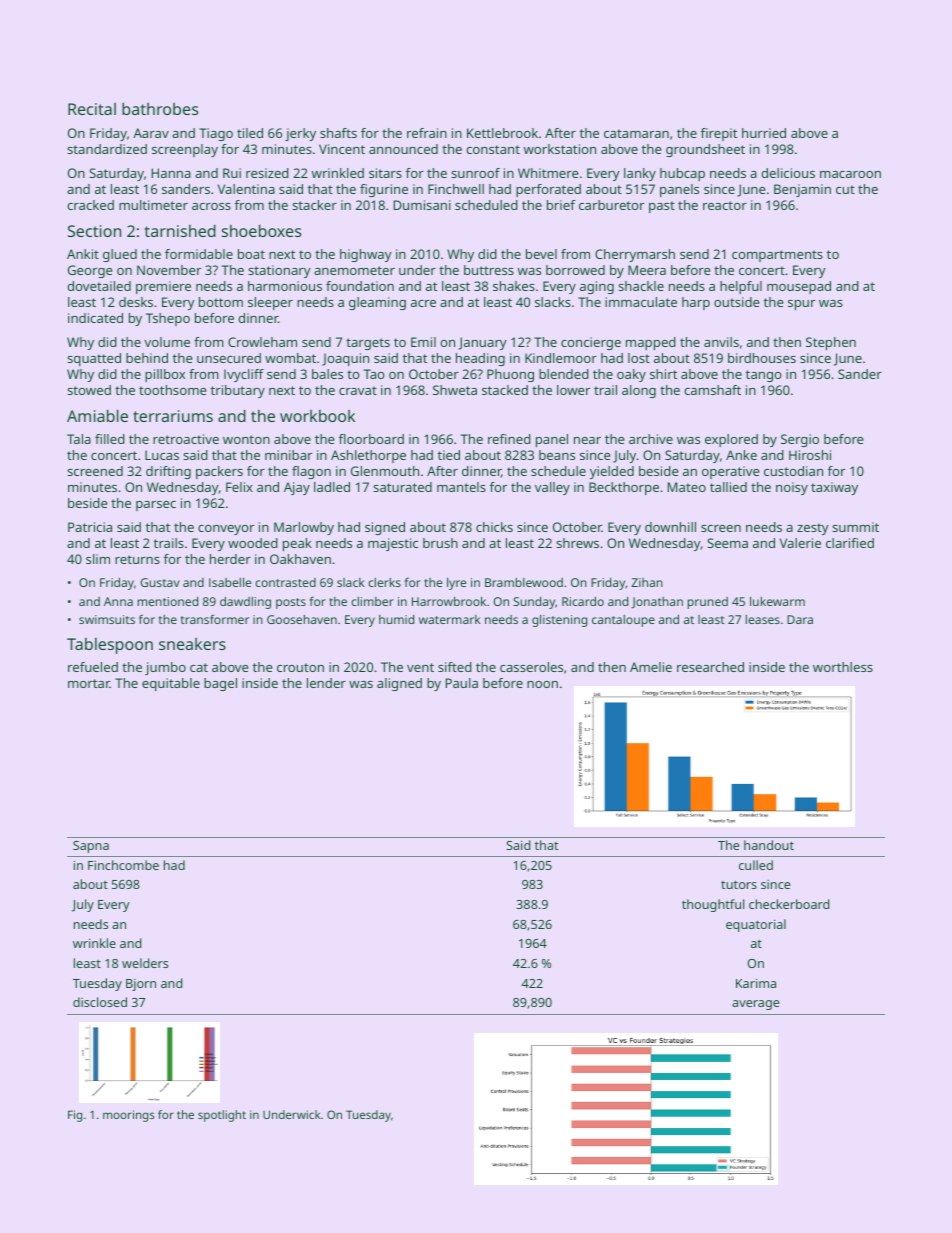  Describe the element at coordinates (502, 133) in the screenshot. I see `Kettlebrook` at that location.
